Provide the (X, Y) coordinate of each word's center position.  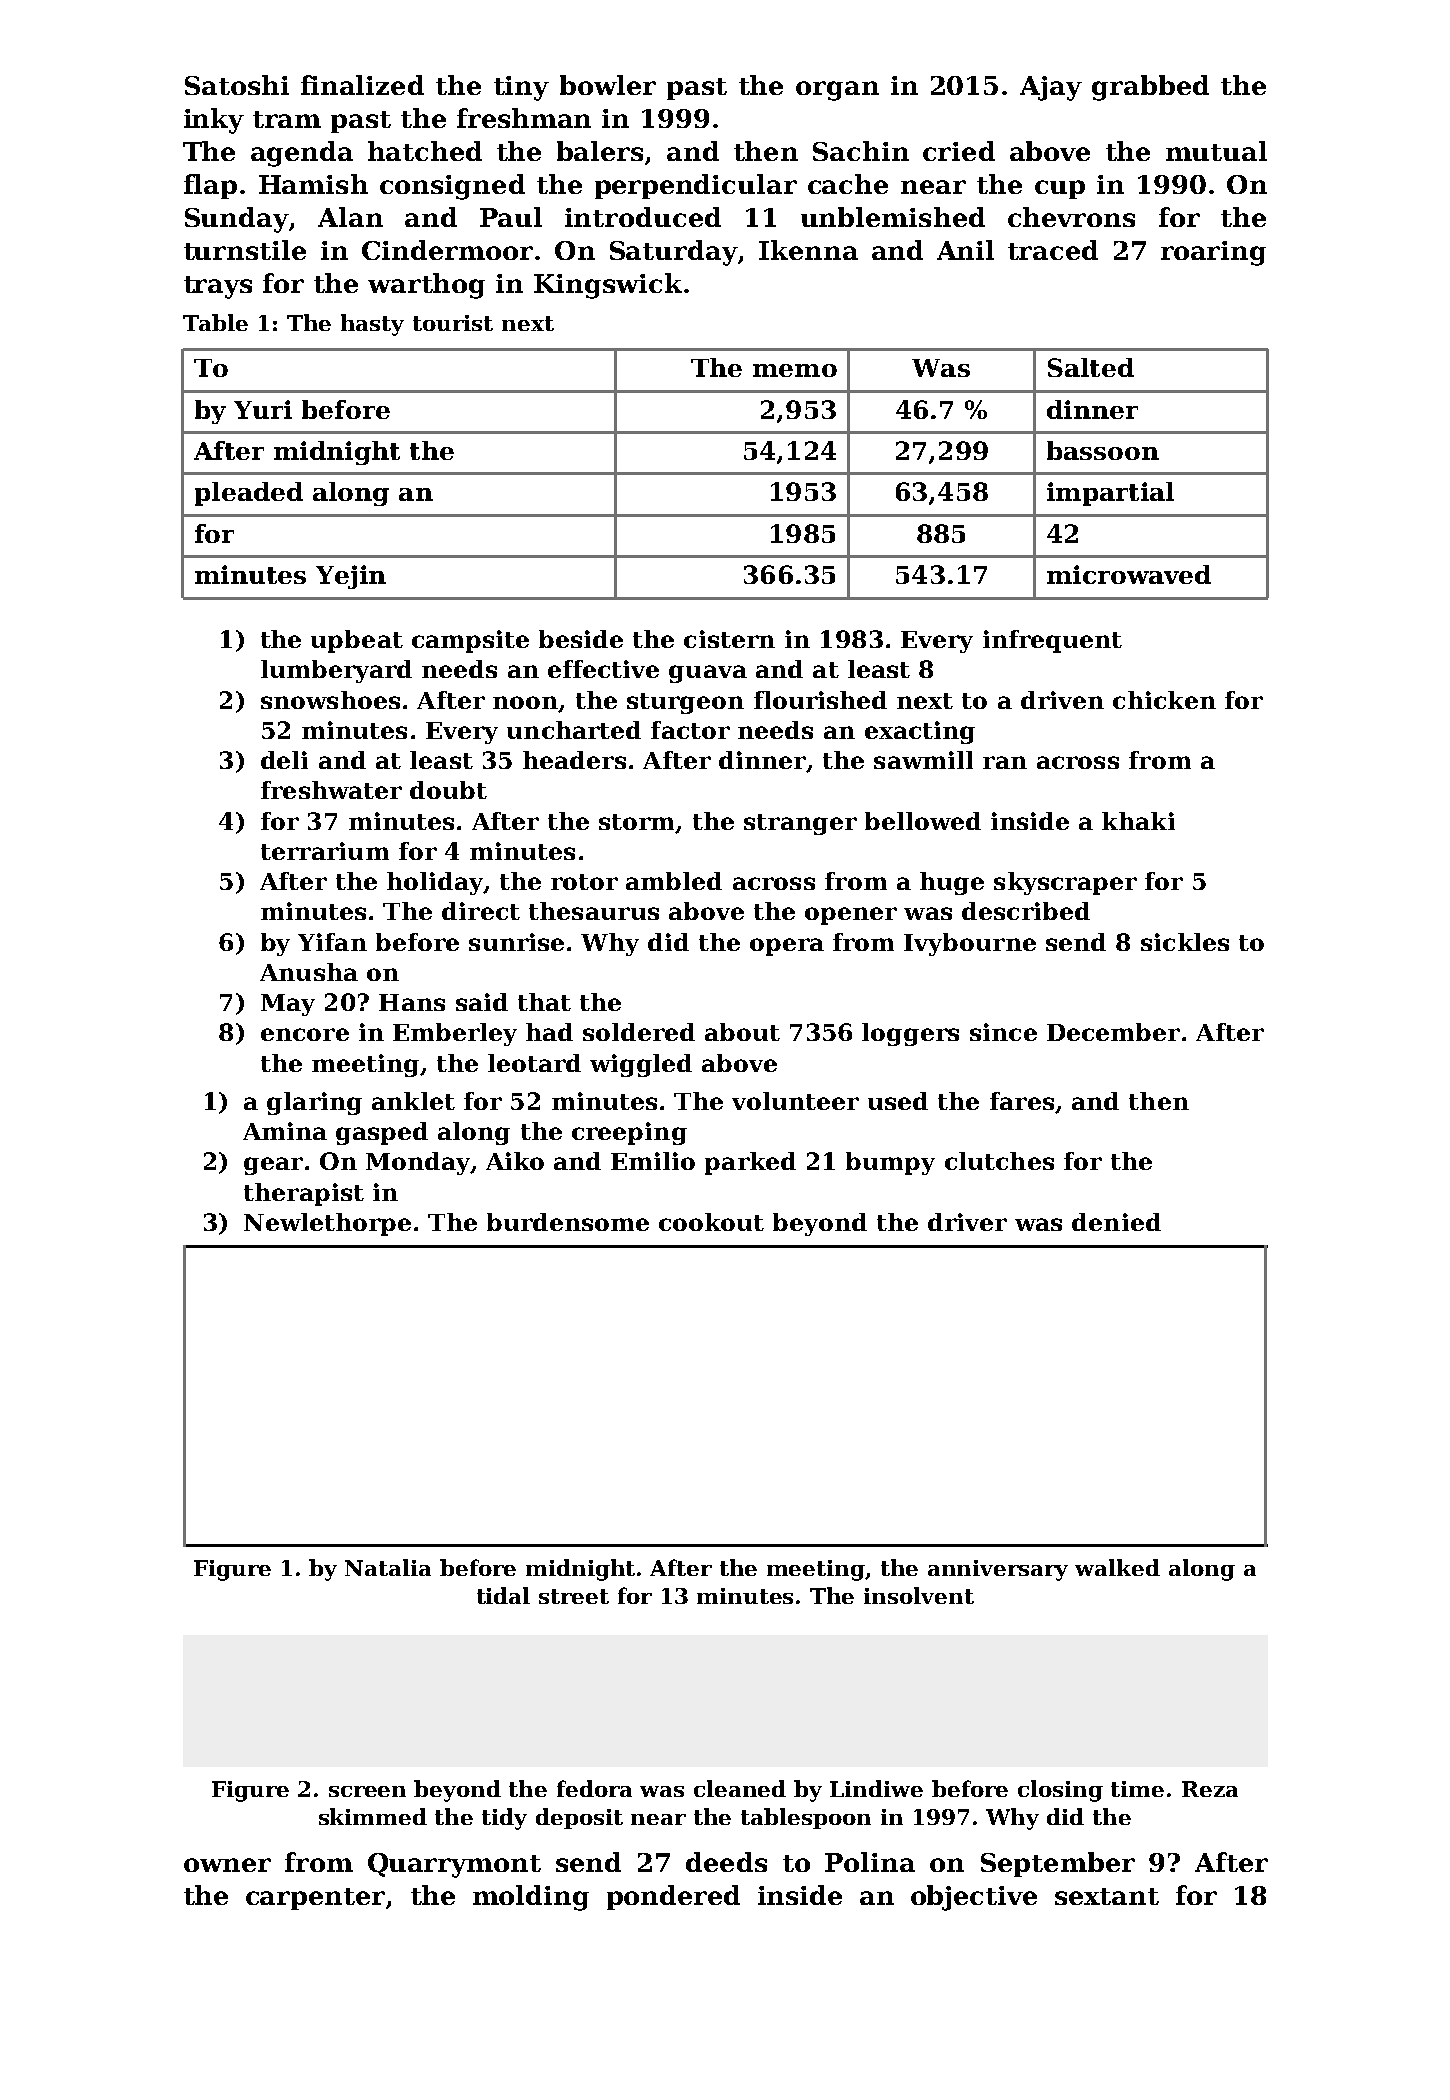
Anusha (309, 972)
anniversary (998, 1570)
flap (210, 186)
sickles (1185, 942)
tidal (503, 1595)
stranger (800, 824)
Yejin (351, 577)
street (574, 1596)
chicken (1164, 700)
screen (367, 1791)
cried (959, 151)
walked (1117, 1567)
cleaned (740, 1788)
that (544, 1002)
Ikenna (808, 250)
